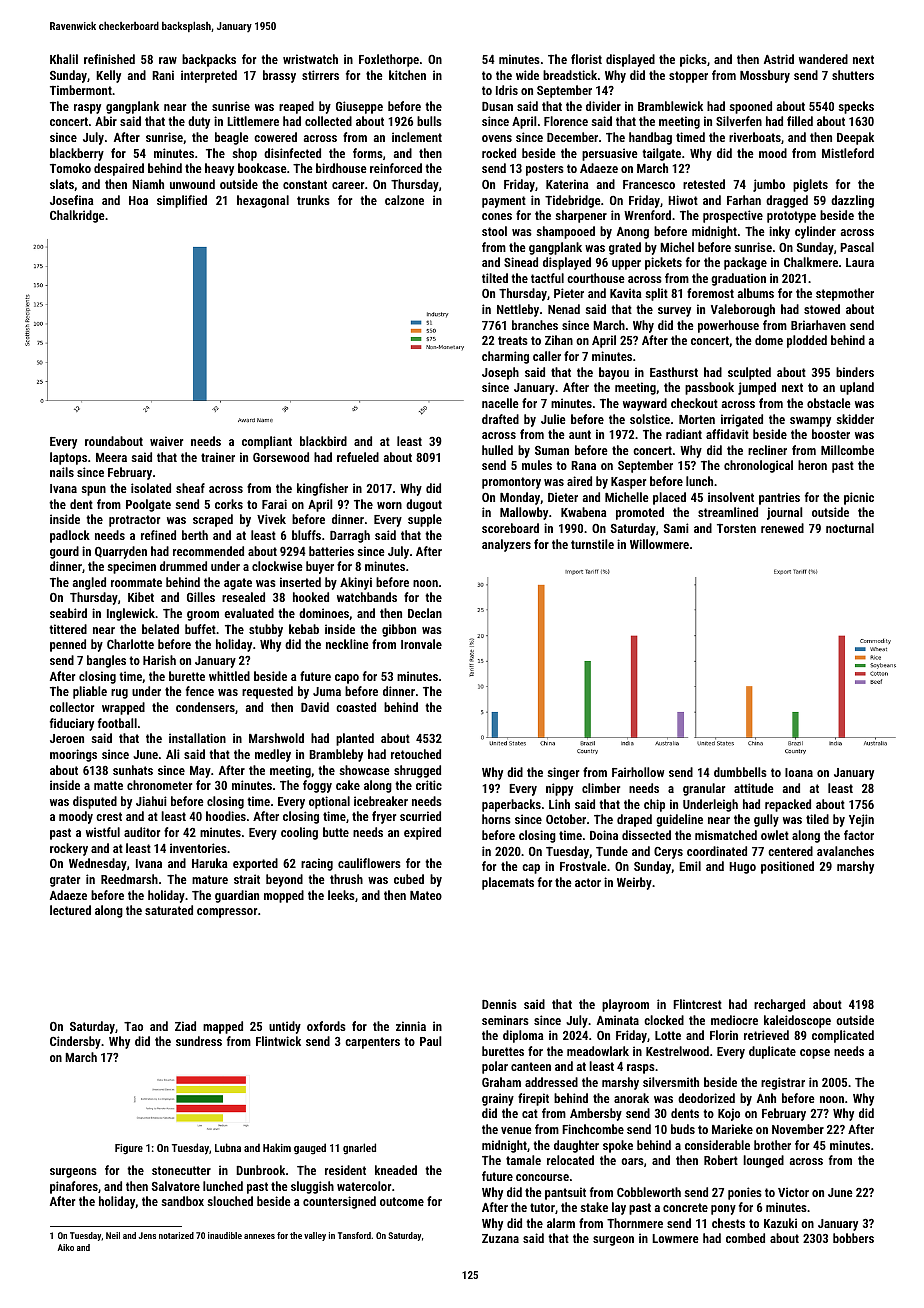 The height and width of the image is (1308, 924). I want to click on untidy, so click(285, 1027).
